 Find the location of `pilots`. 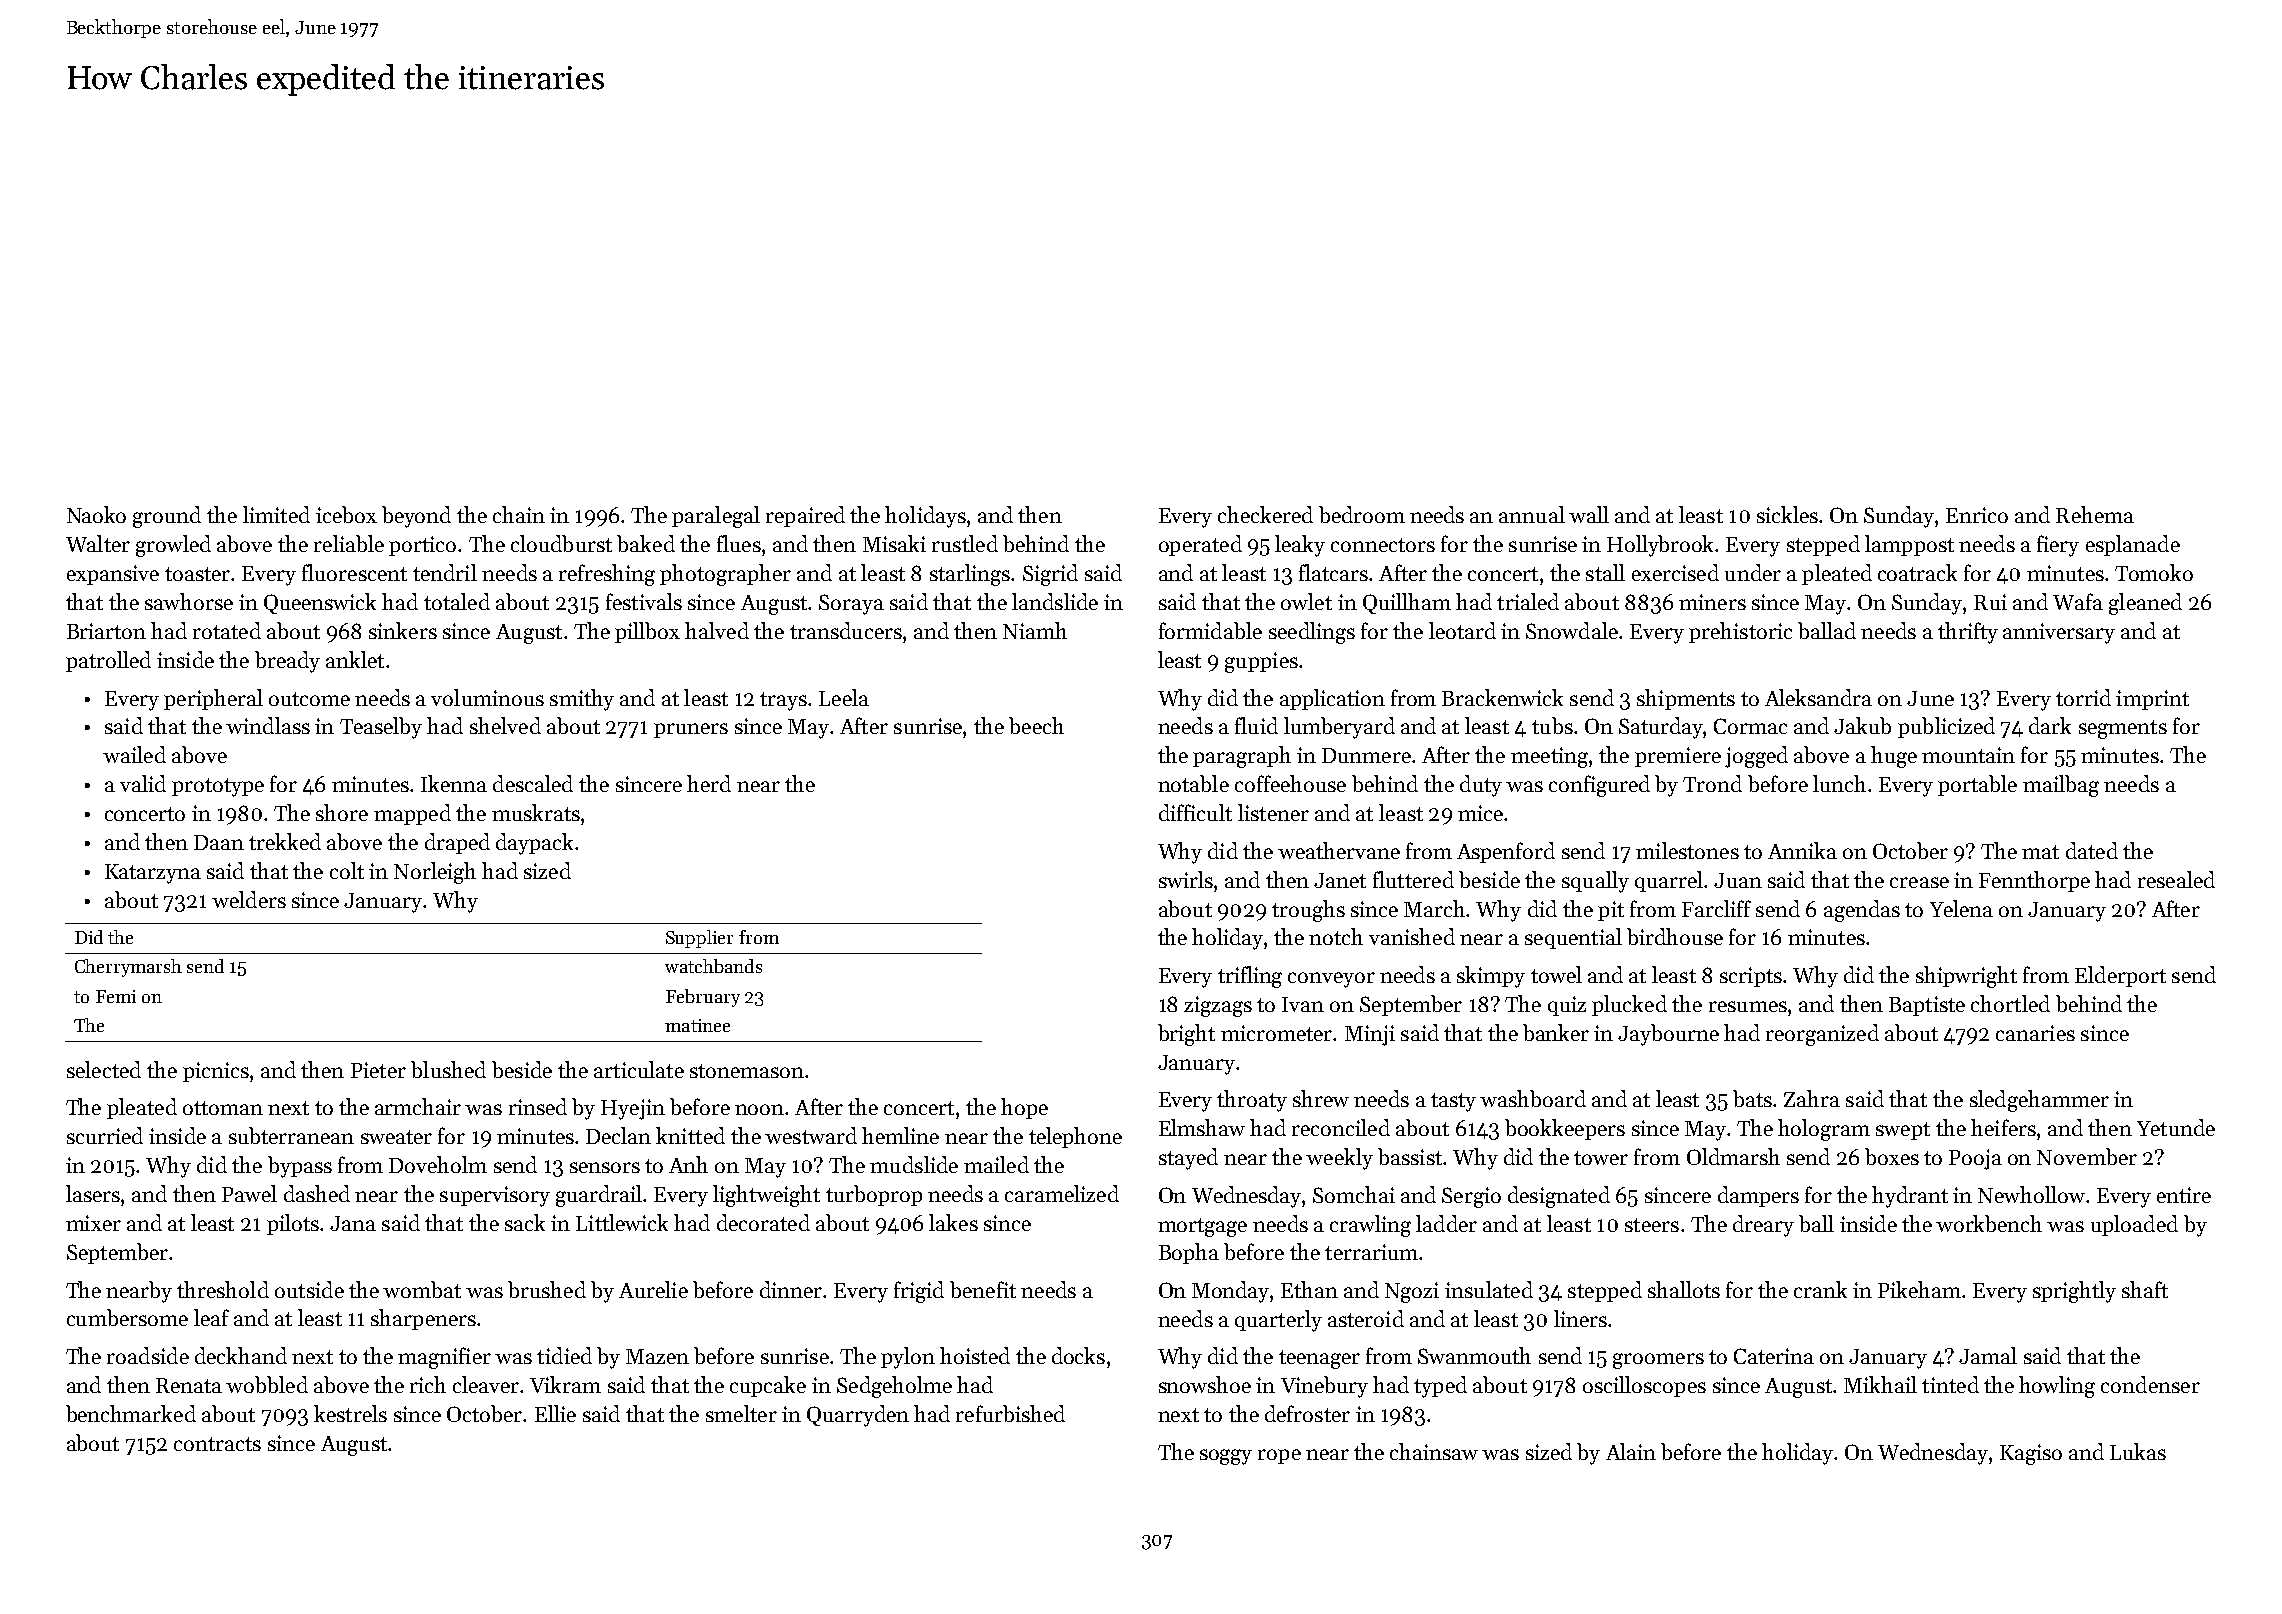

pilots is located at coordinates (293, 1224).
